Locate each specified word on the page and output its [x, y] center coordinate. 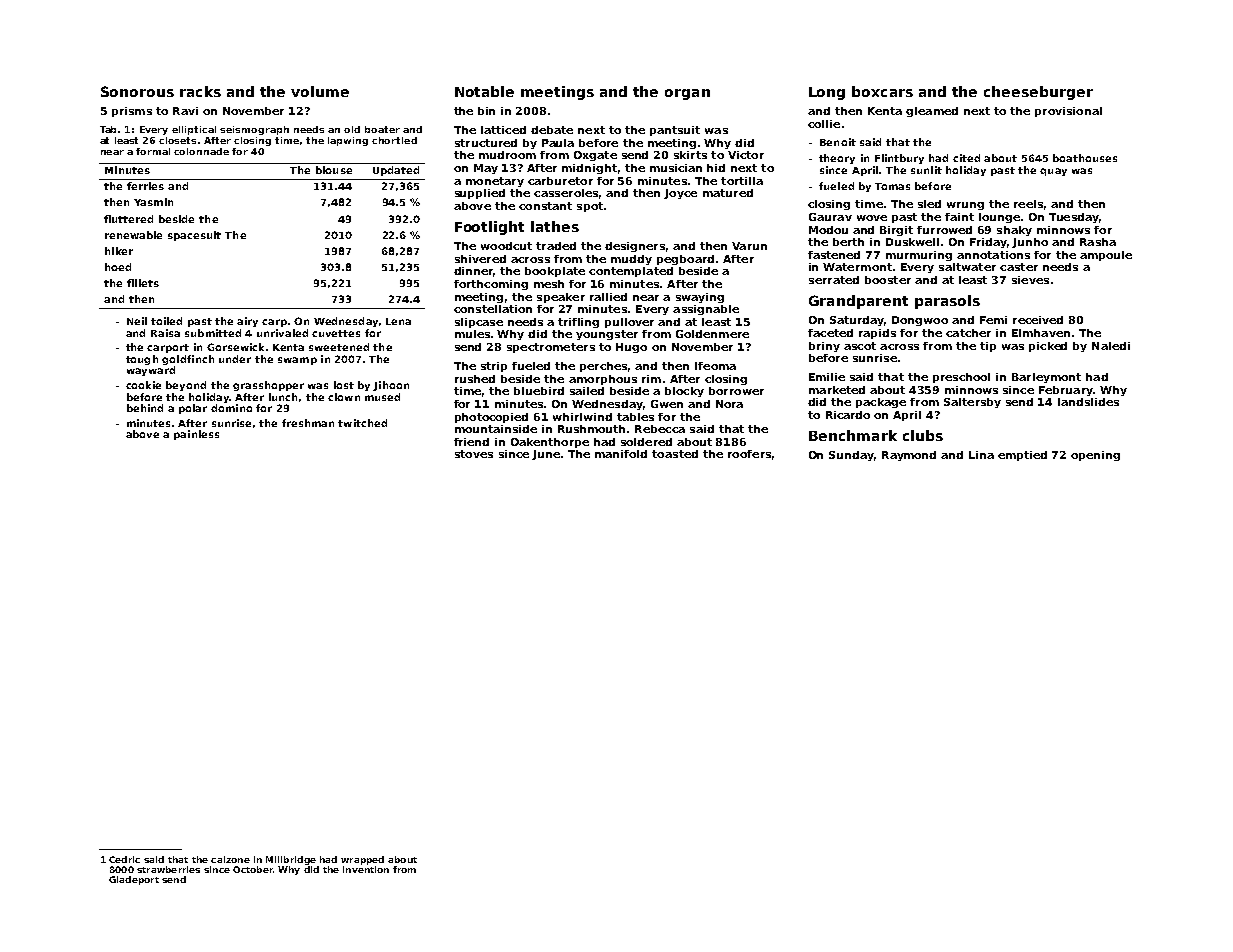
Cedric [124, 859]
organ [687, 94]
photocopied [491, 418]
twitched [362, 423]
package [881, 403]
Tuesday [1074, 218]
